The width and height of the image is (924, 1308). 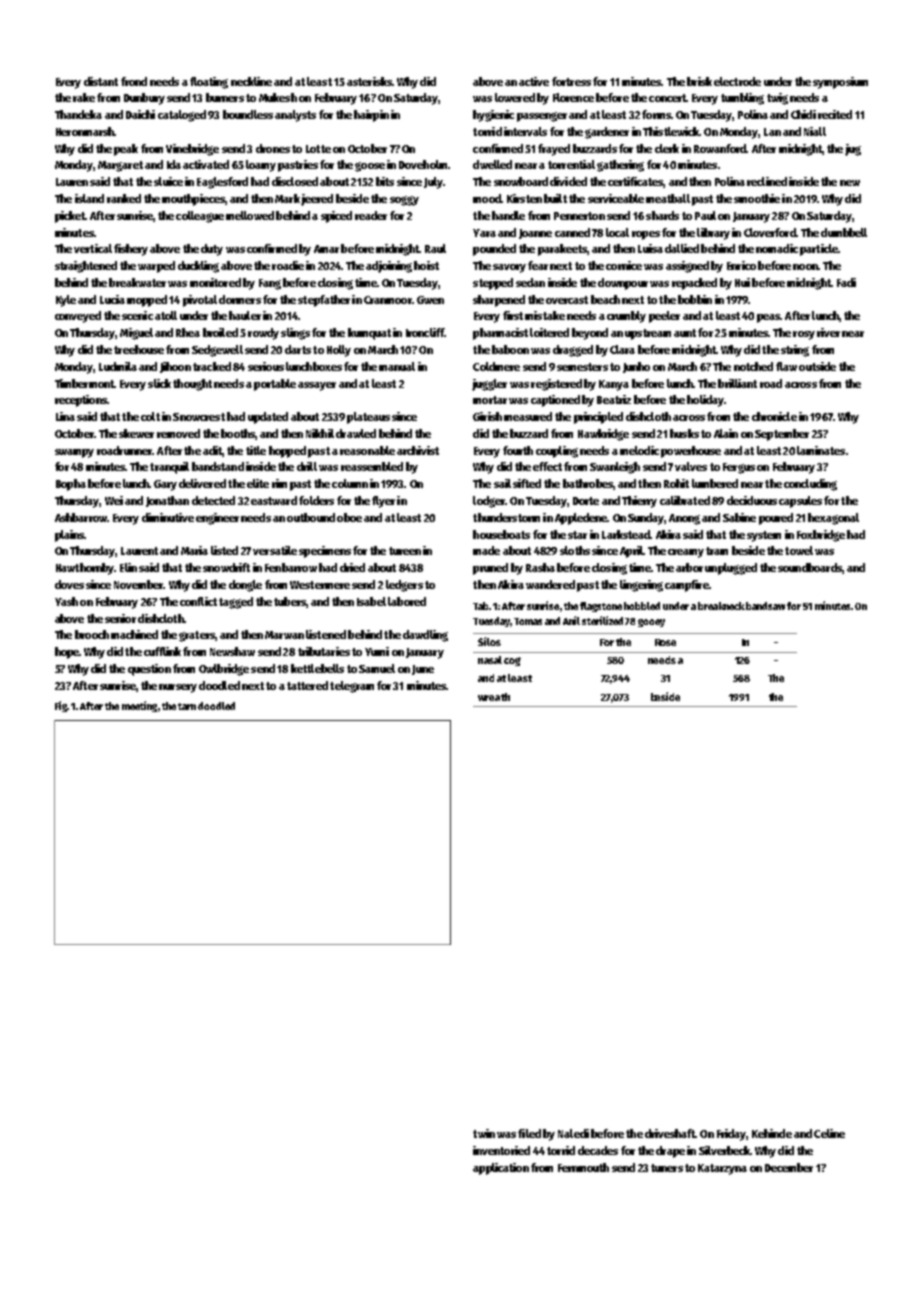 I want to click on wreath, so click(x=494, y=697).
